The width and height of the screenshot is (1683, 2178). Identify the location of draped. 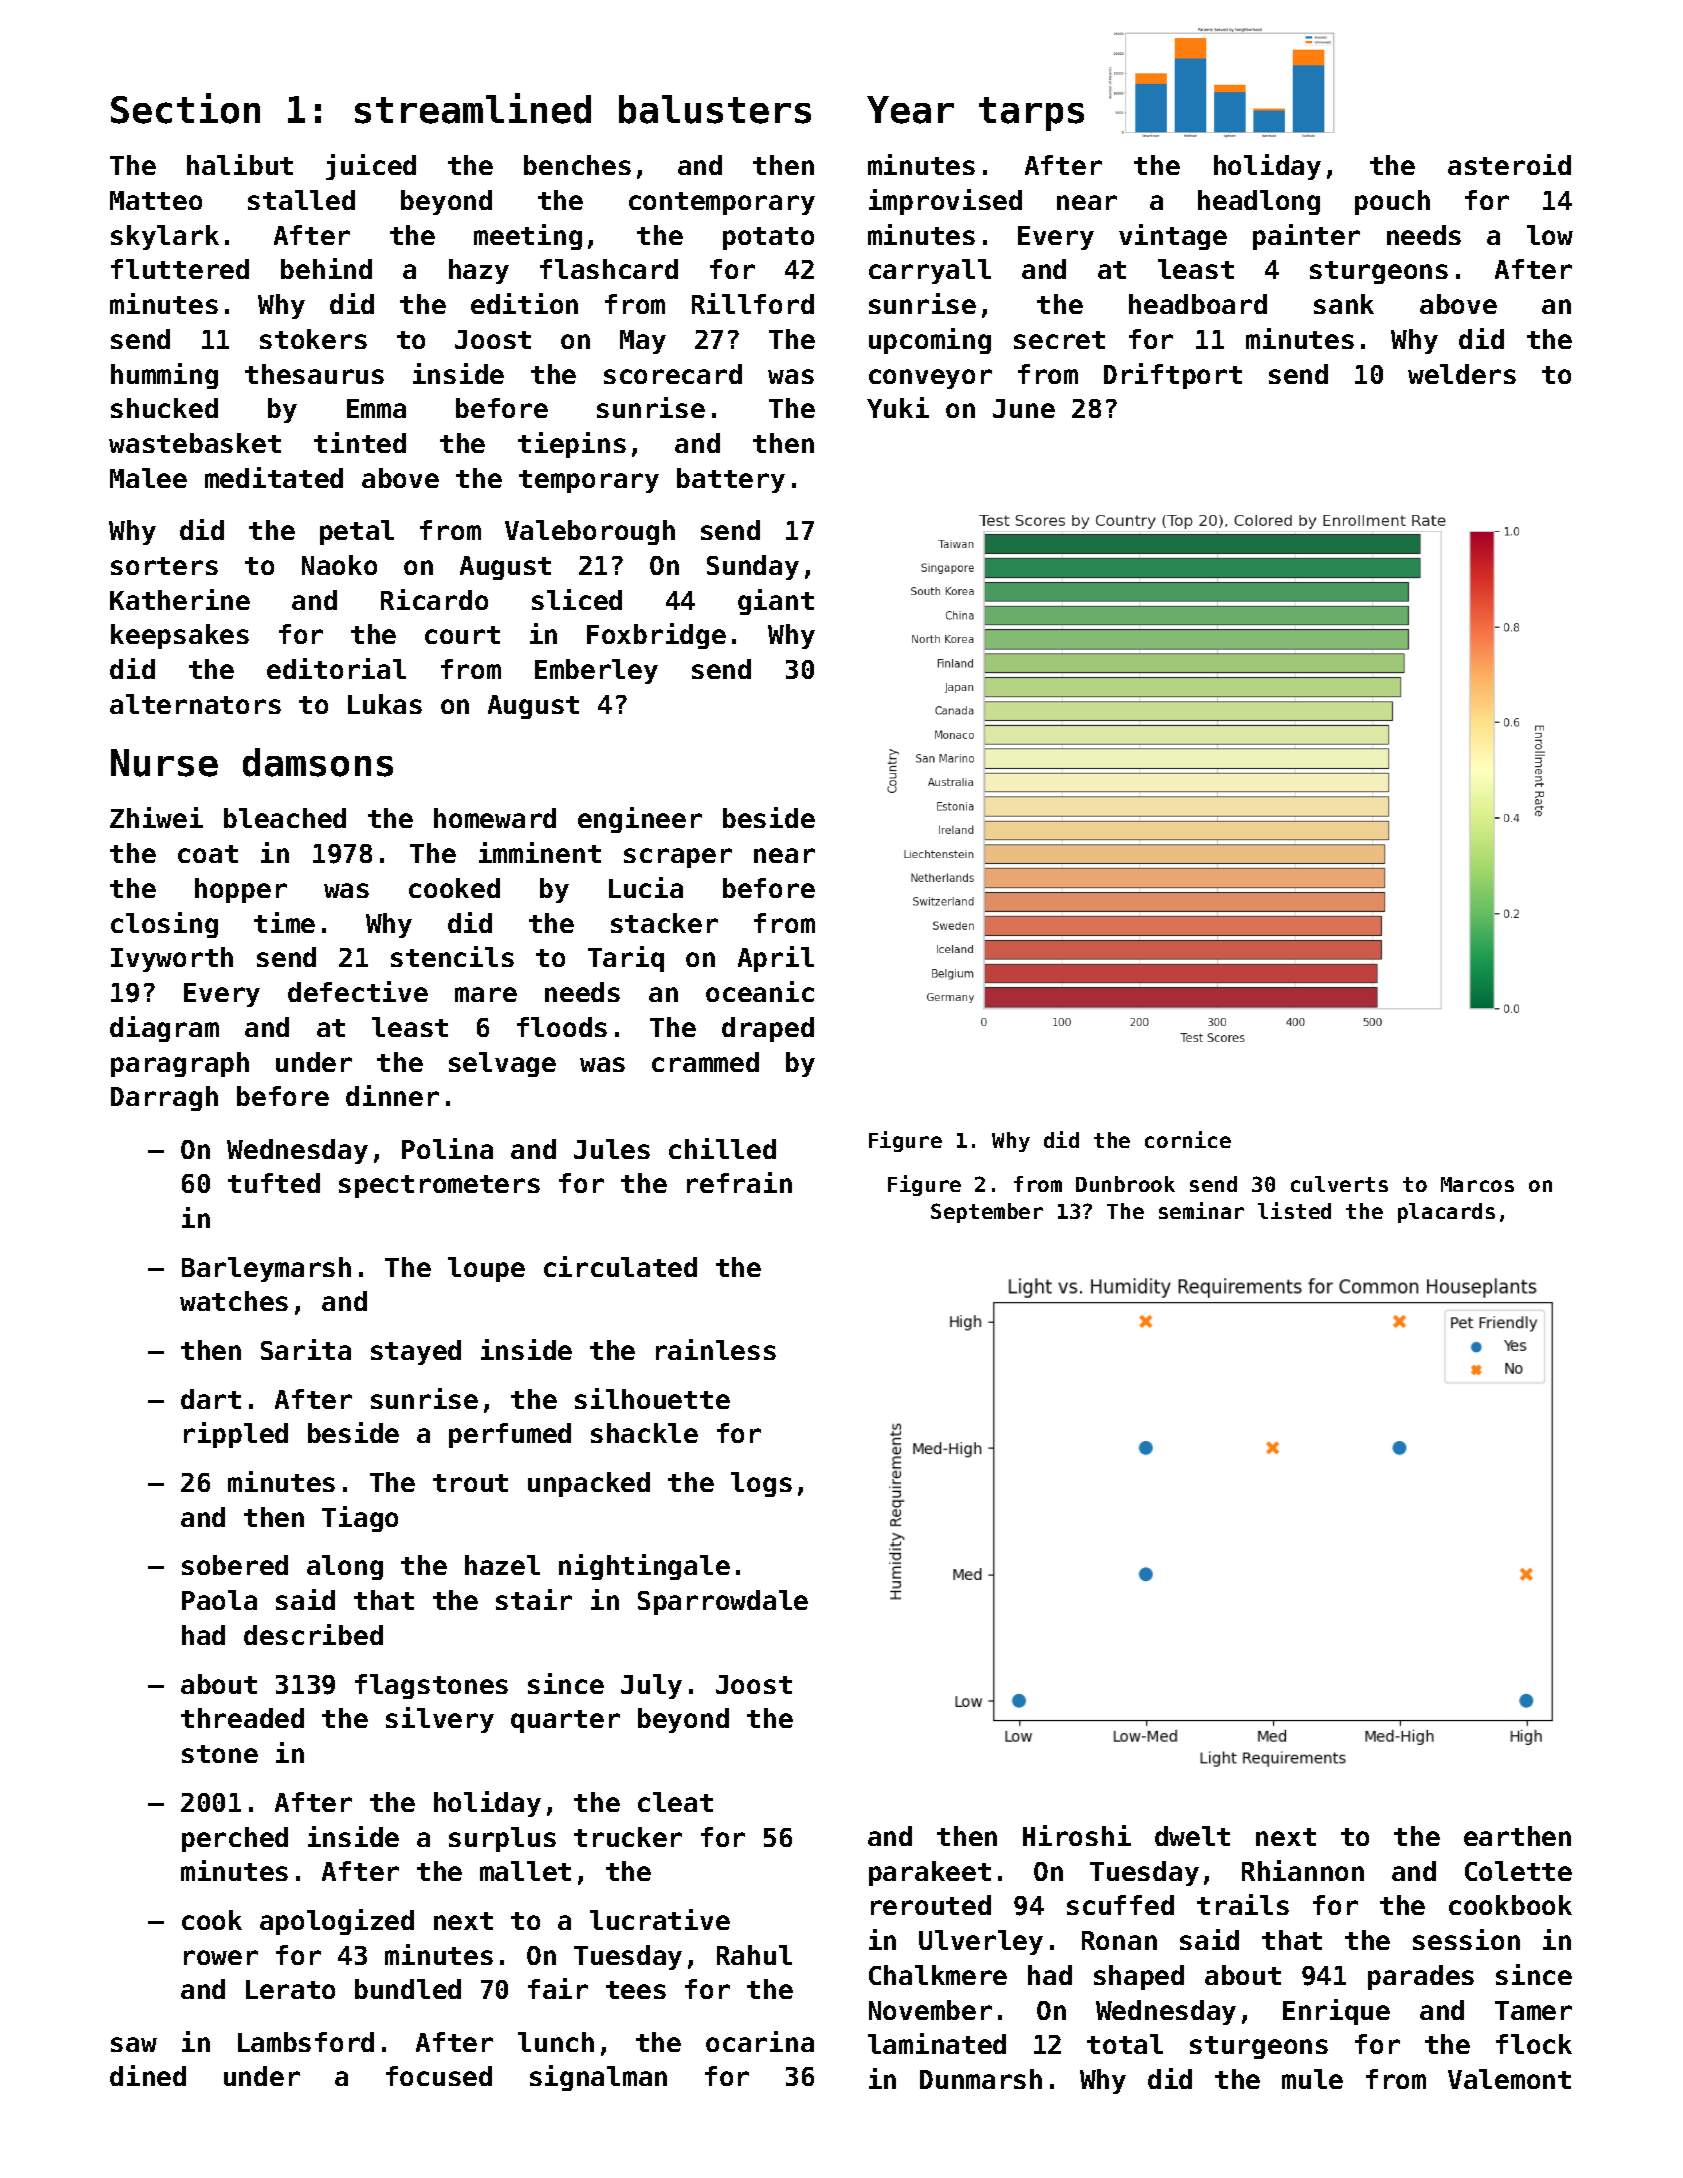
(768, 1029).
